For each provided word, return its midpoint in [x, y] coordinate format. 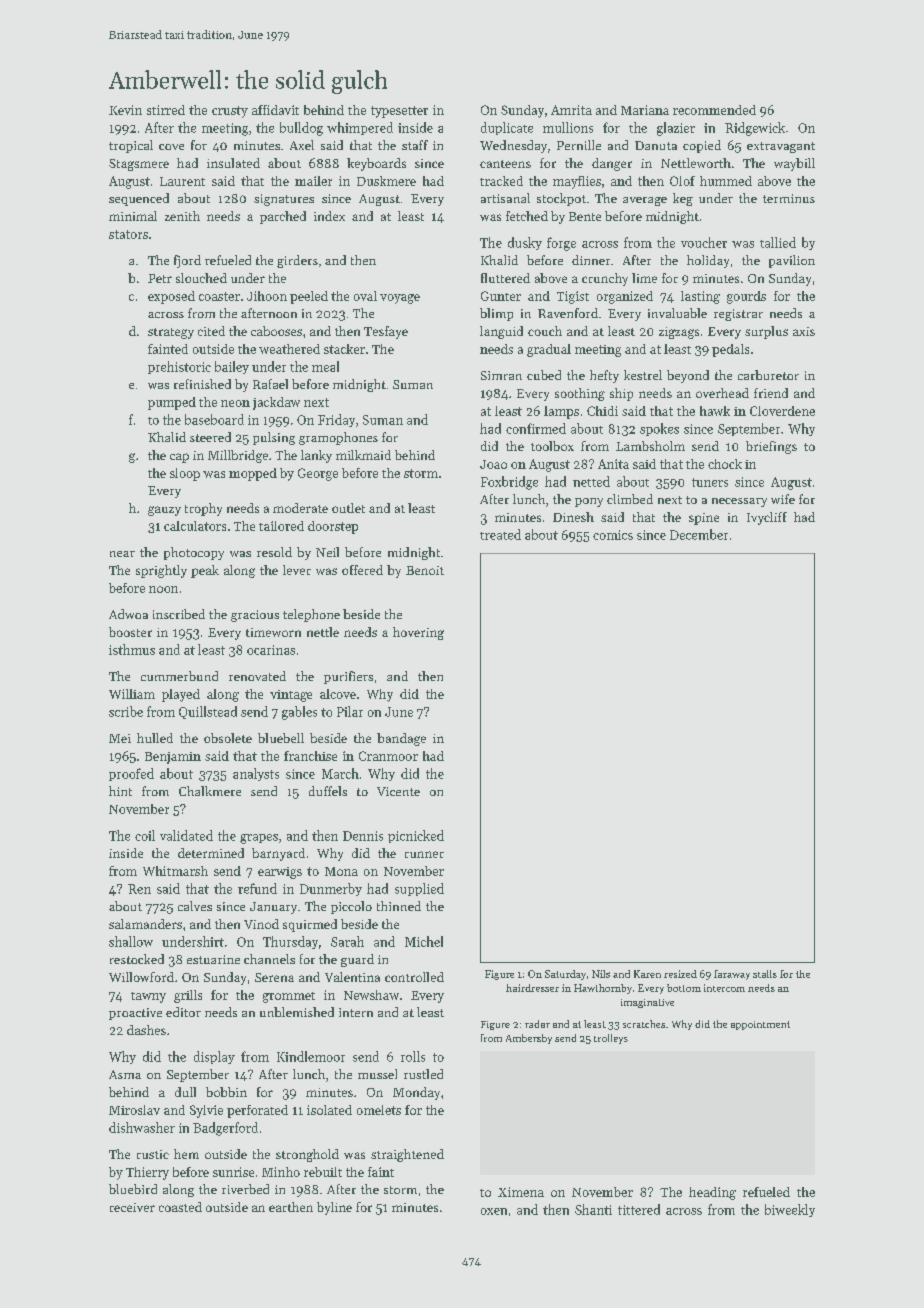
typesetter [399, 112]
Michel [424, 941]
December [699, 534]
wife [783, 499]
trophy [203, 509]
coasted [180, 1207]
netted [591, 481]
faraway [732, 975]
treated [500, 534]
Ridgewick [755, 129]
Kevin [125, 110]
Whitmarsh [175, 871]
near [122, 554]
